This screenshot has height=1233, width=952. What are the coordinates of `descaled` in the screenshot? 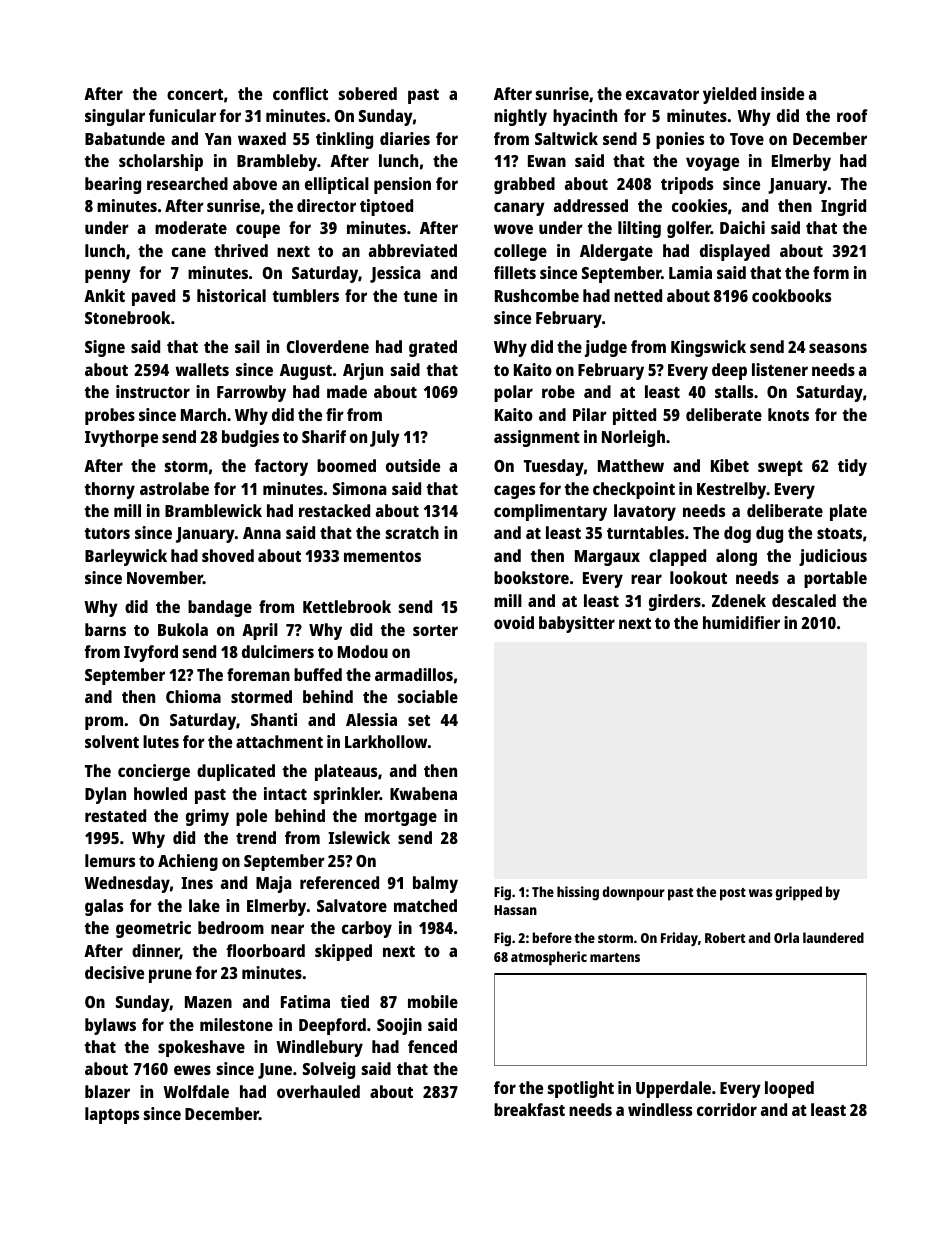 It's located at (804, 600).
